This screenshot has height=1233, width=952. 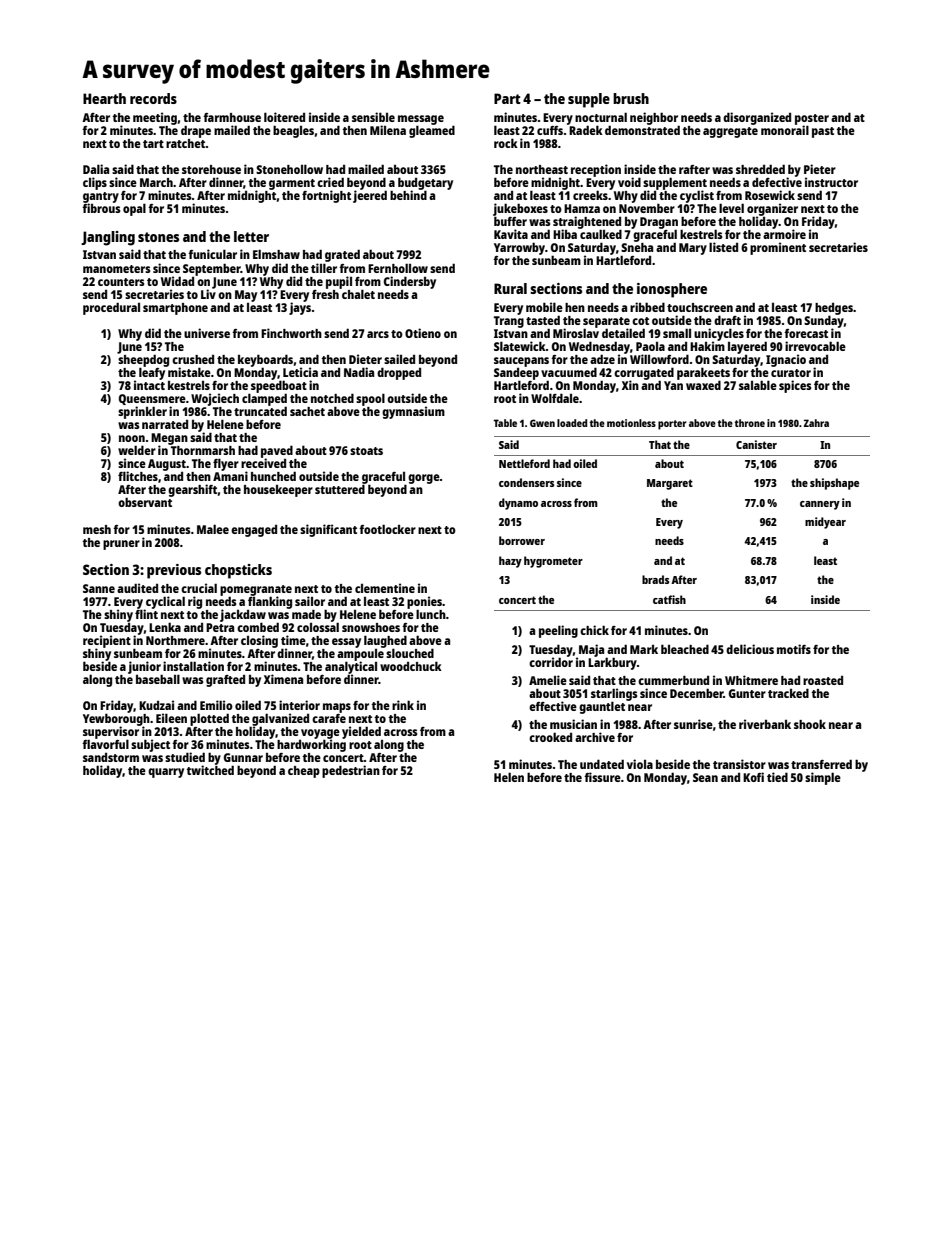 I want to click on spool, so click(x=370, y=399).
